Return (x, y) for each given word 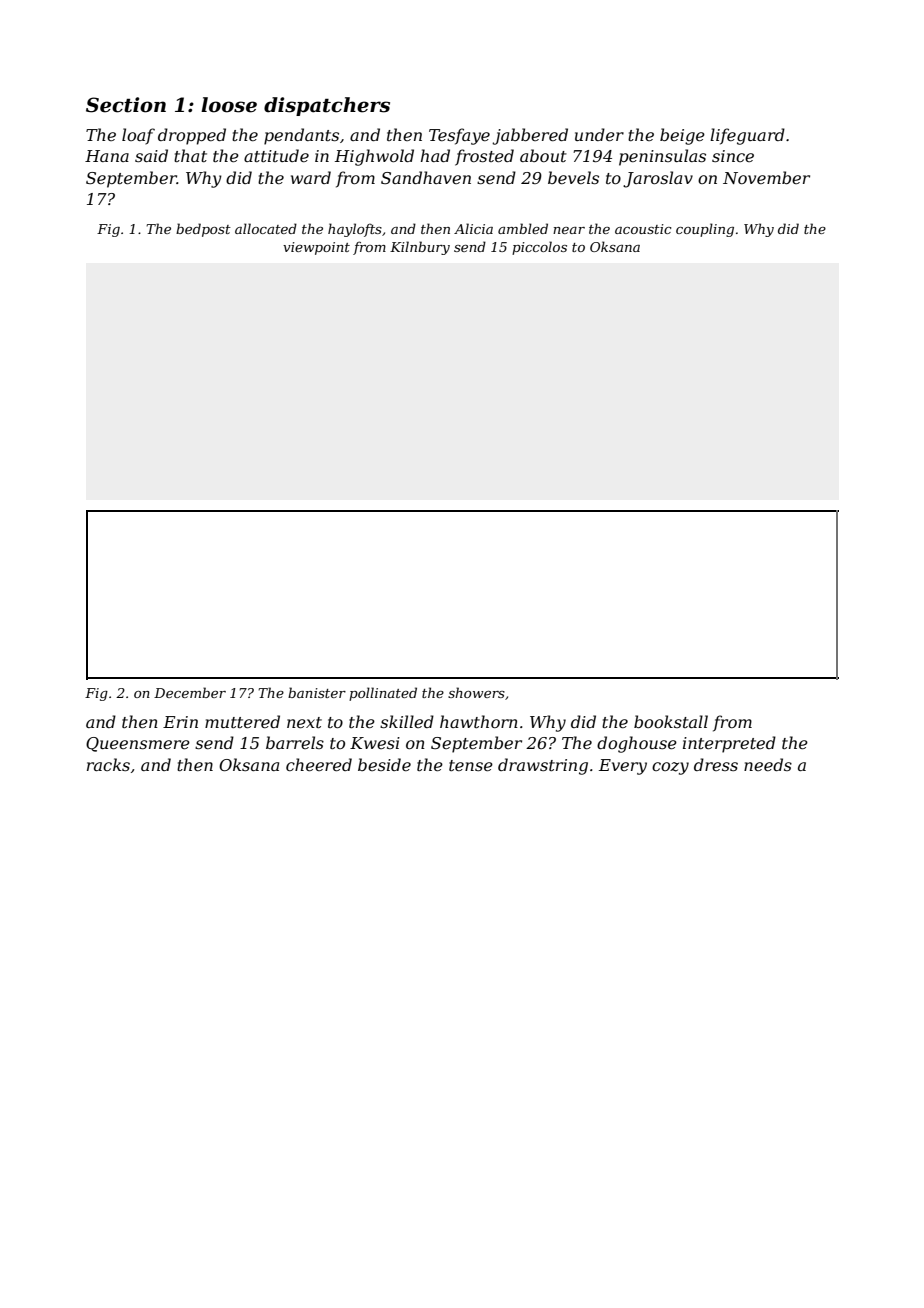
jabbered (530, 136)
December (190, 692)
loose (229, 105)
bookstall (671, 721)
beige (682, 136)
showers (476, 692)
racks (108, 764)
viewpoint (316, 248)
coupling (705, 230)
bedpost (203, 230)
